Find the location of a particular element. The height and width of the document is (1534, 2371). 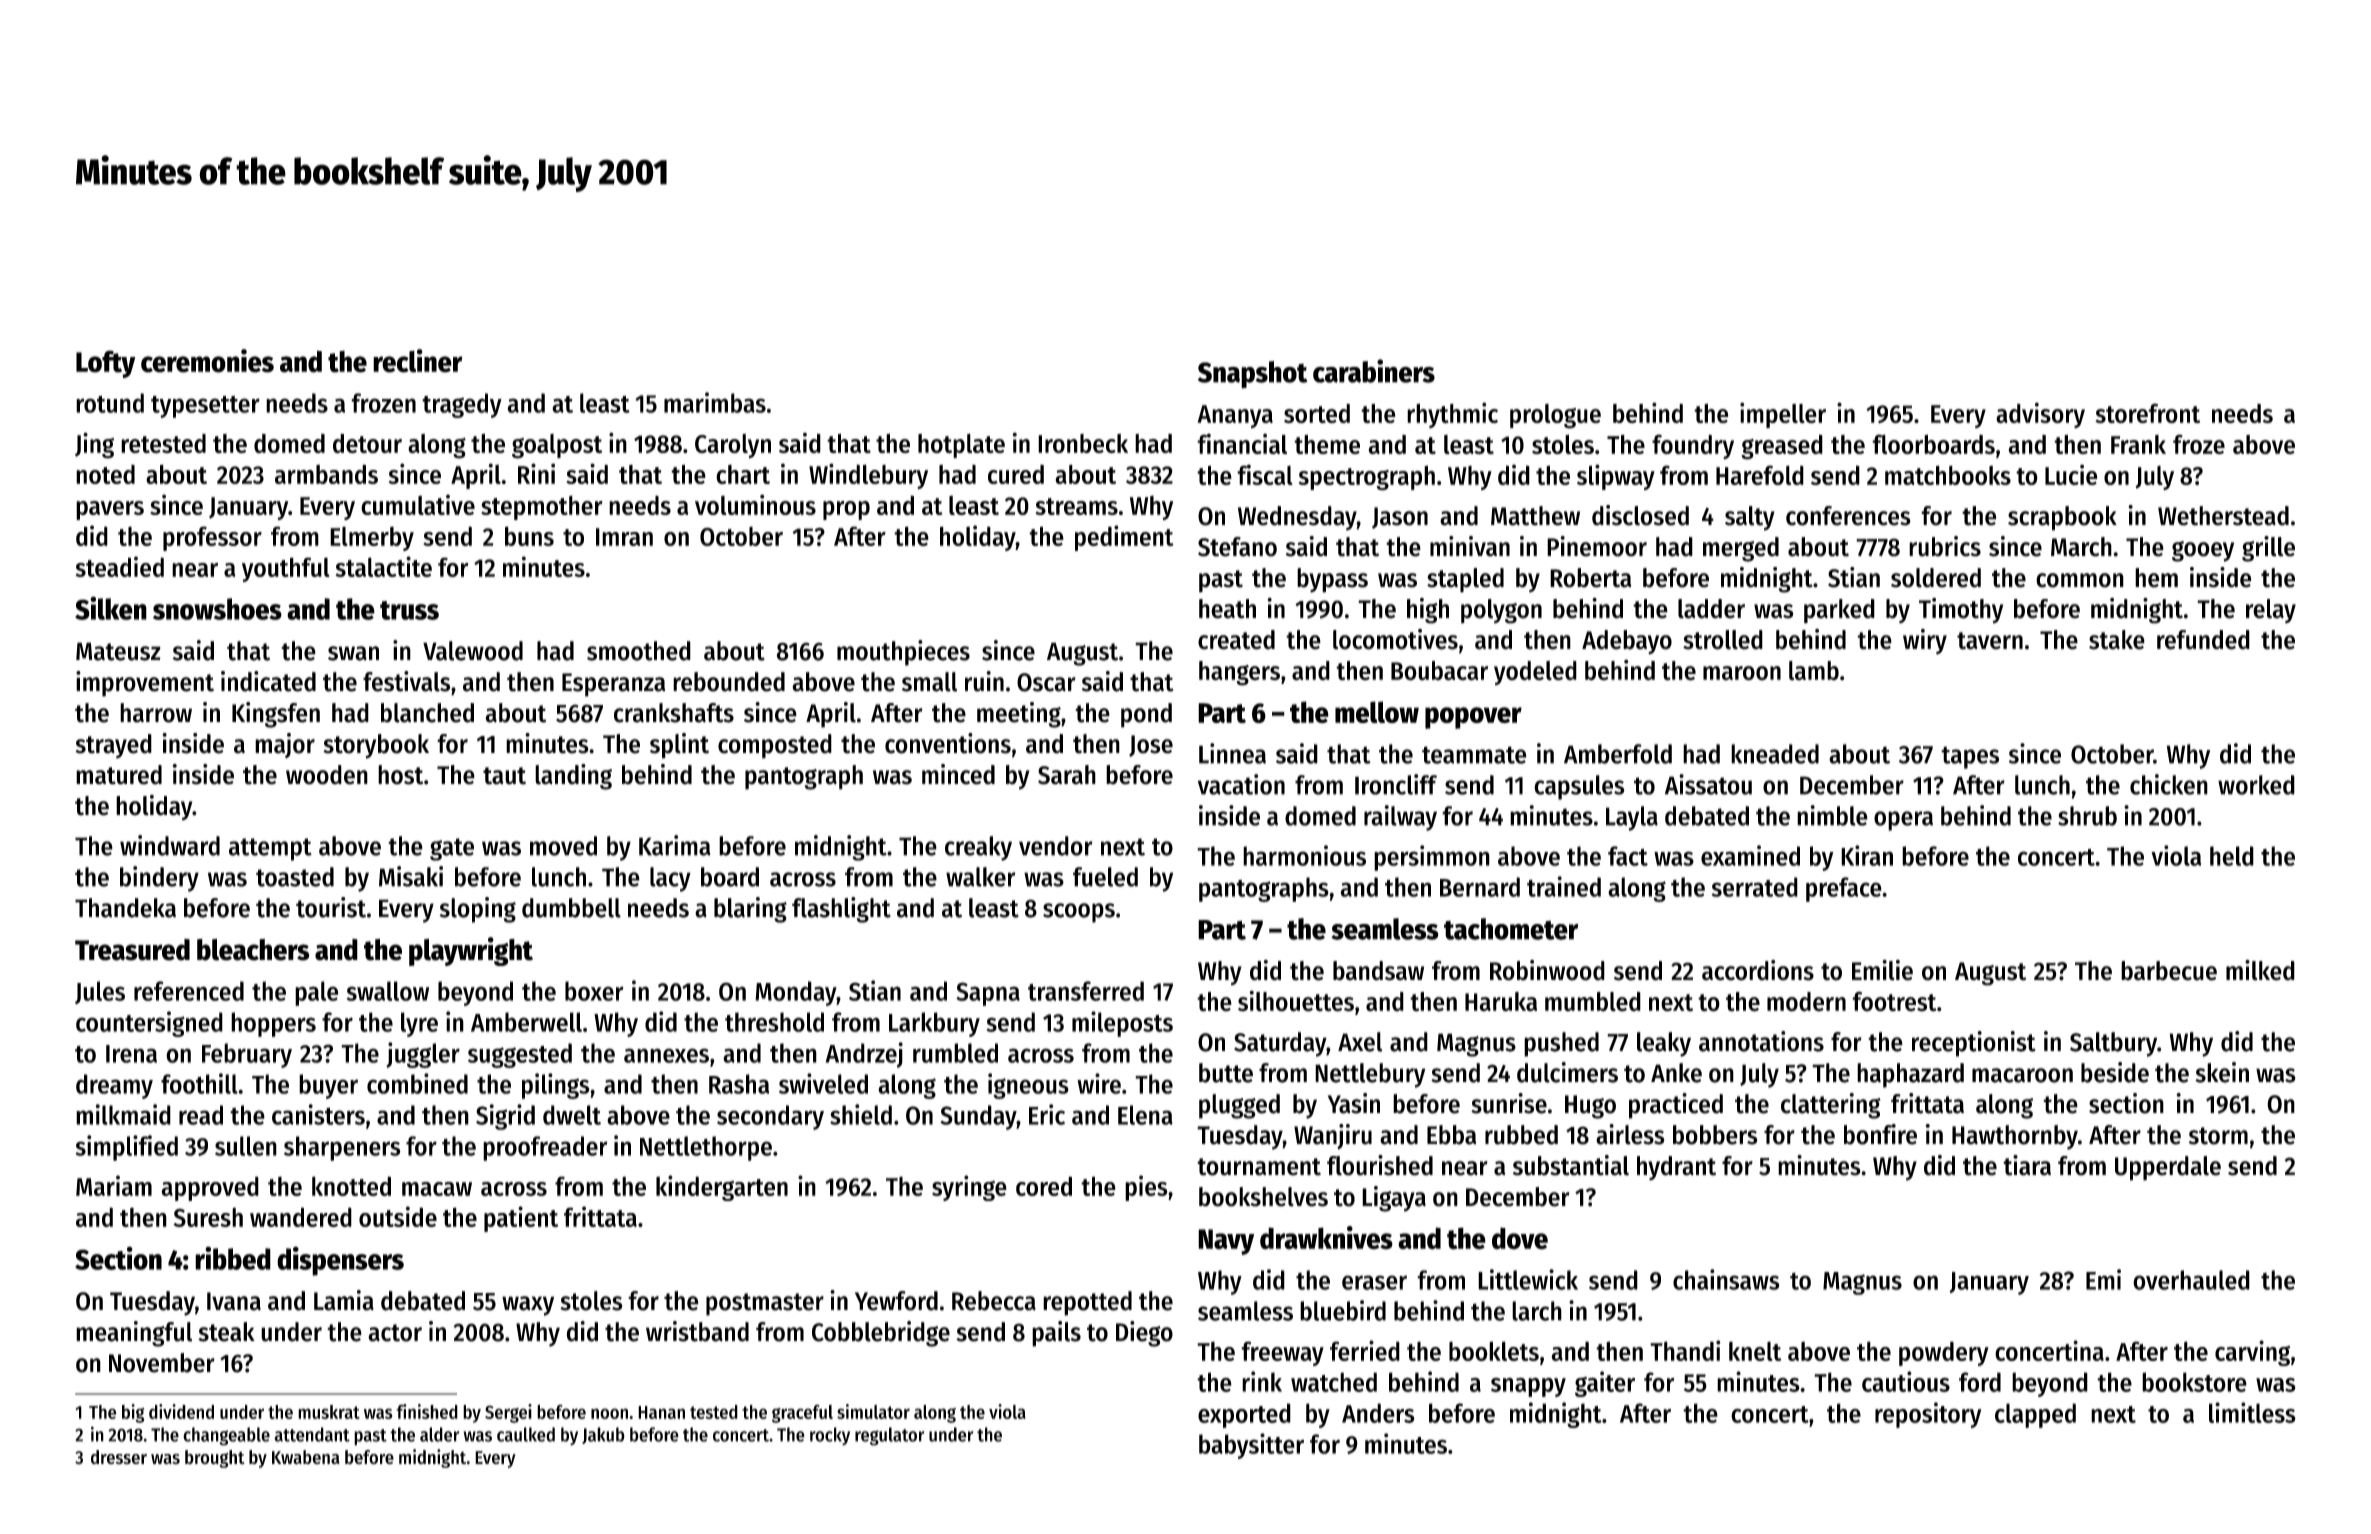

Snapshot is located at coordinates (1253, 375).
